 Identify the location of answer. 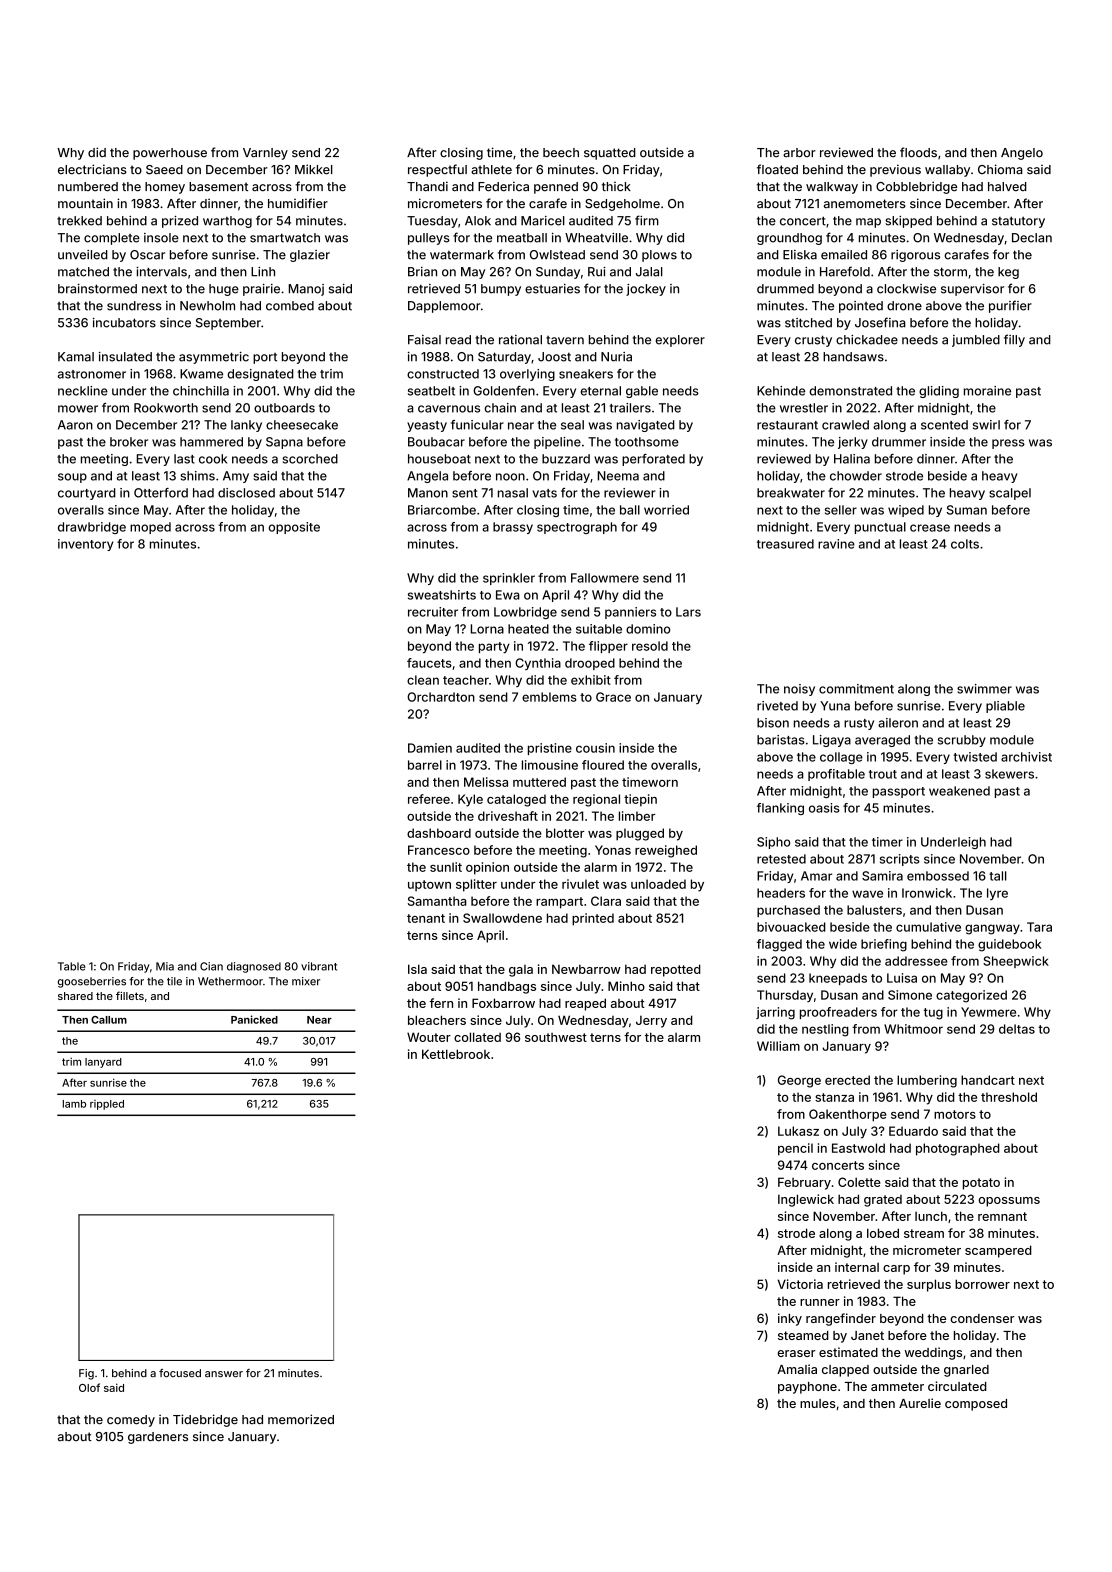
(224, 1374).
